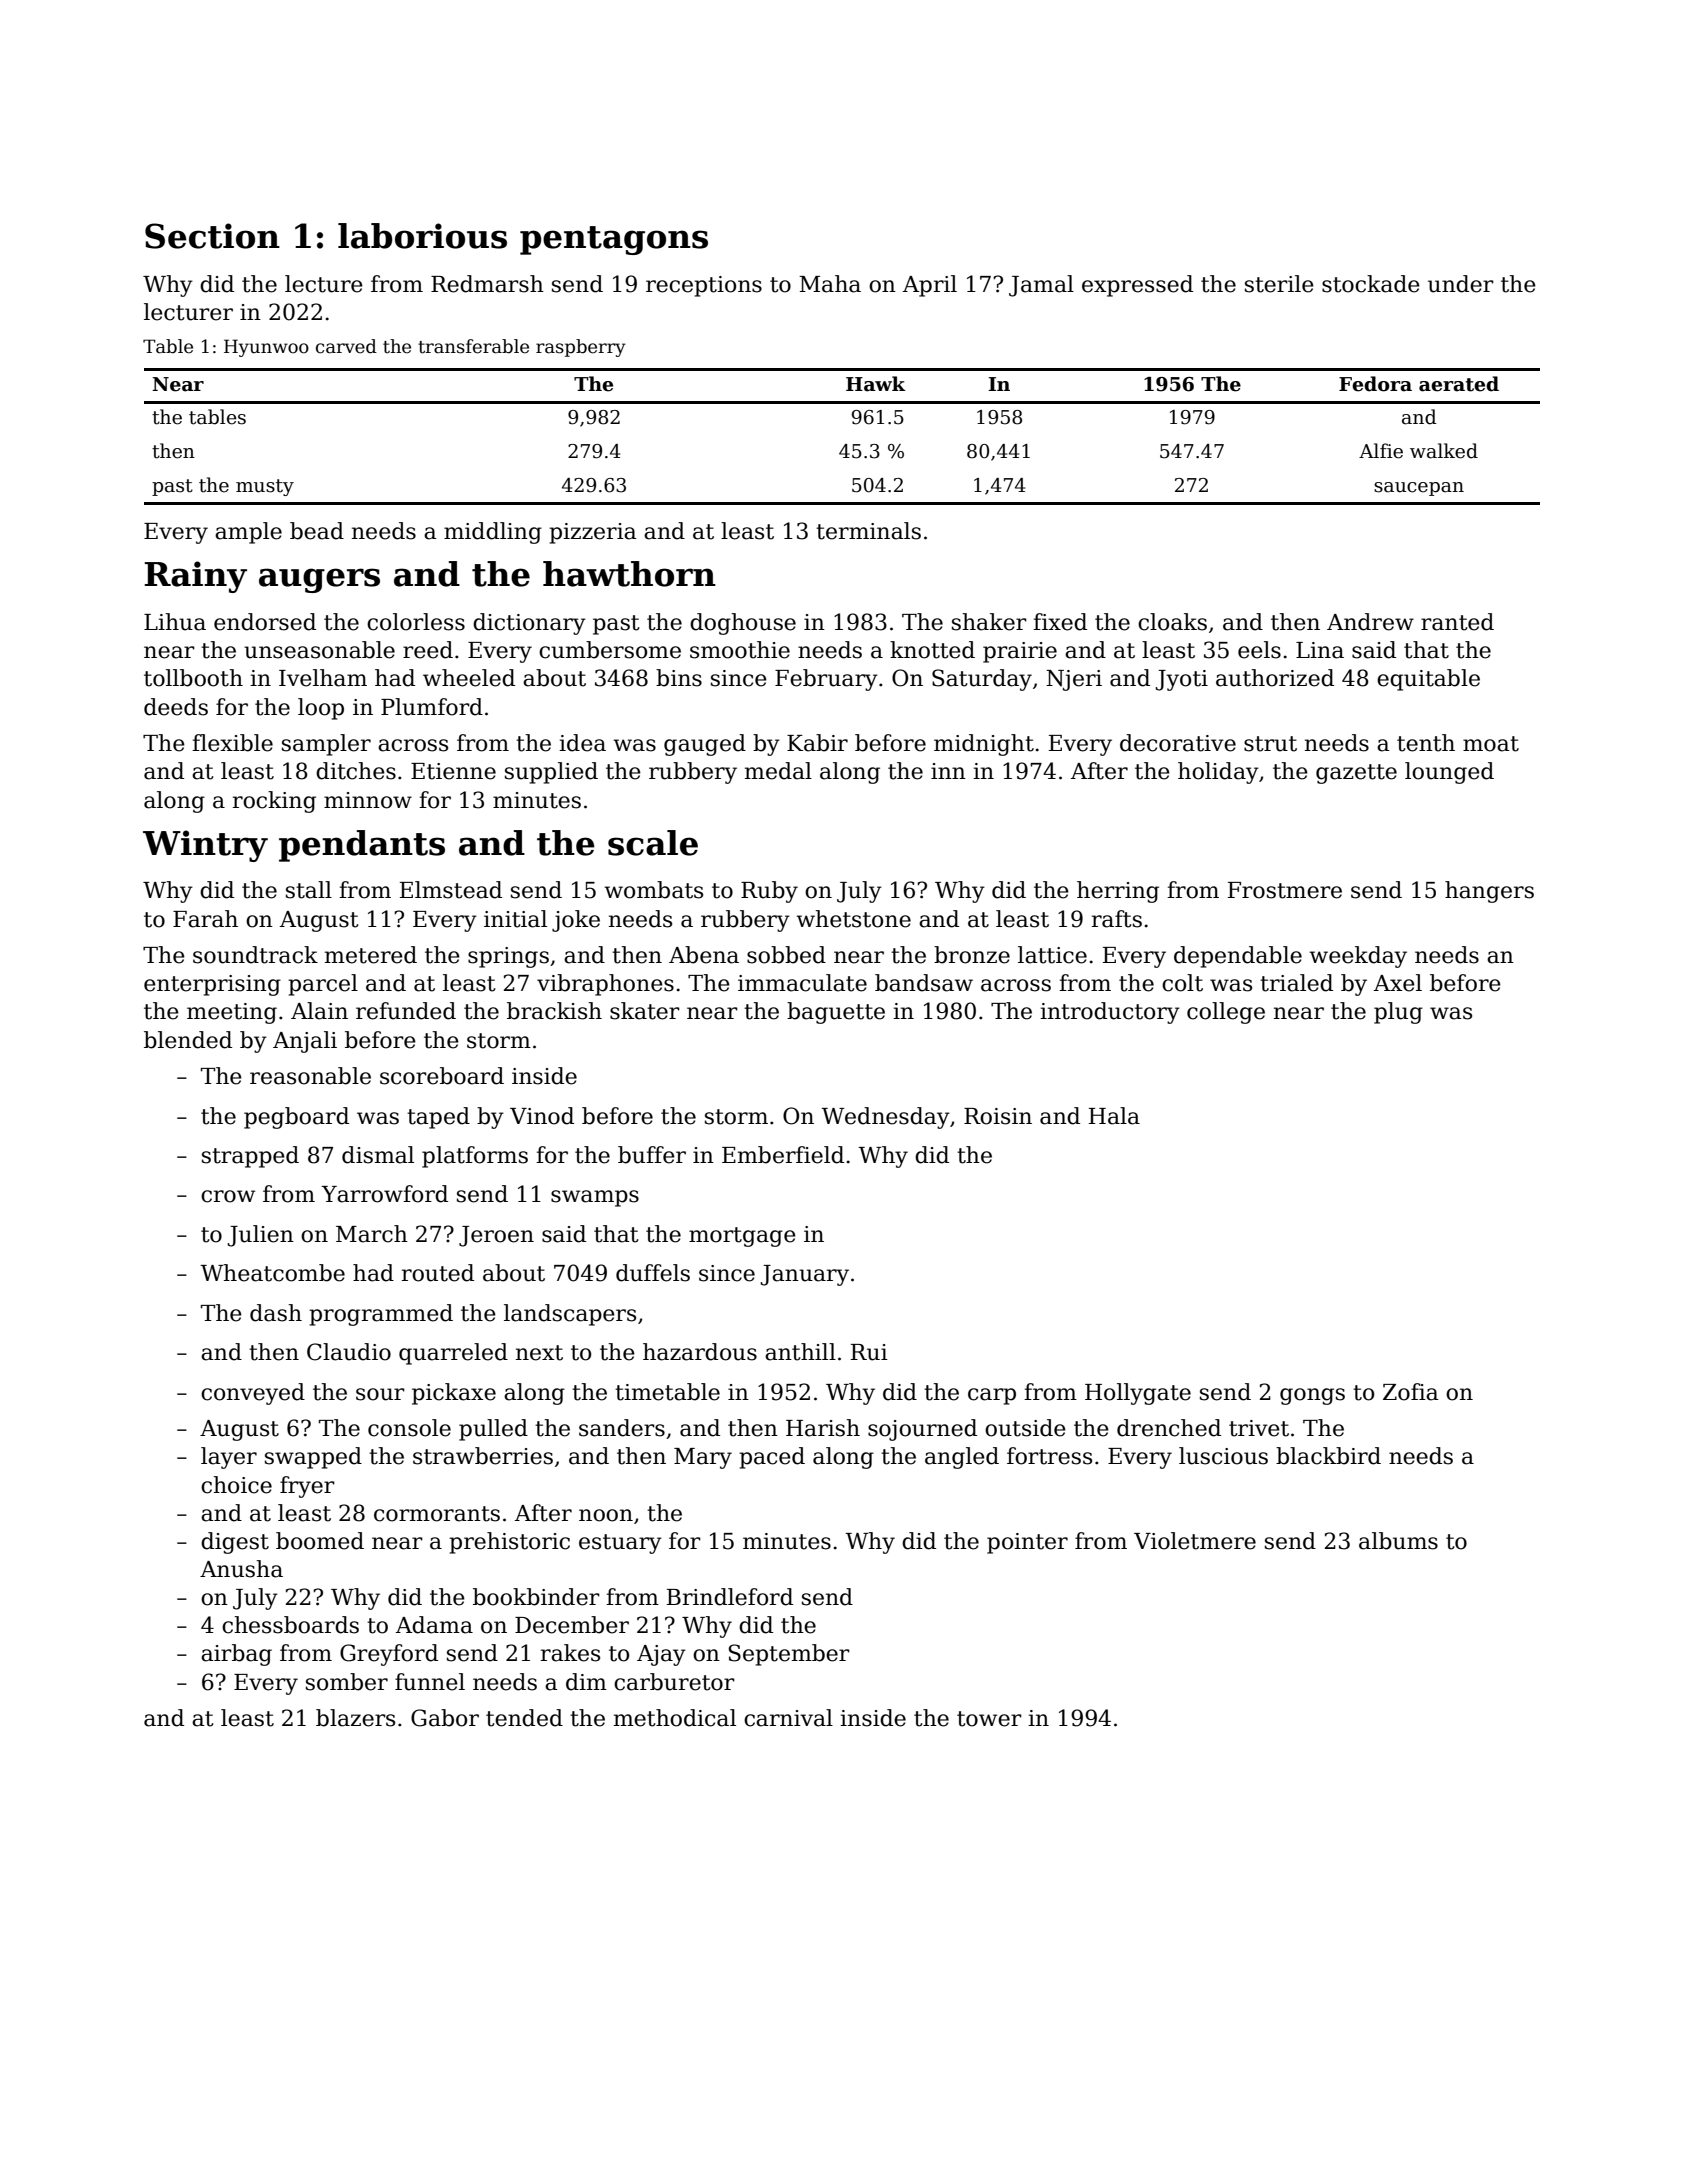 Image resolution: width=1683 pixels, height=2178 pixels. I want to click on strut, so click(1270, 744).
